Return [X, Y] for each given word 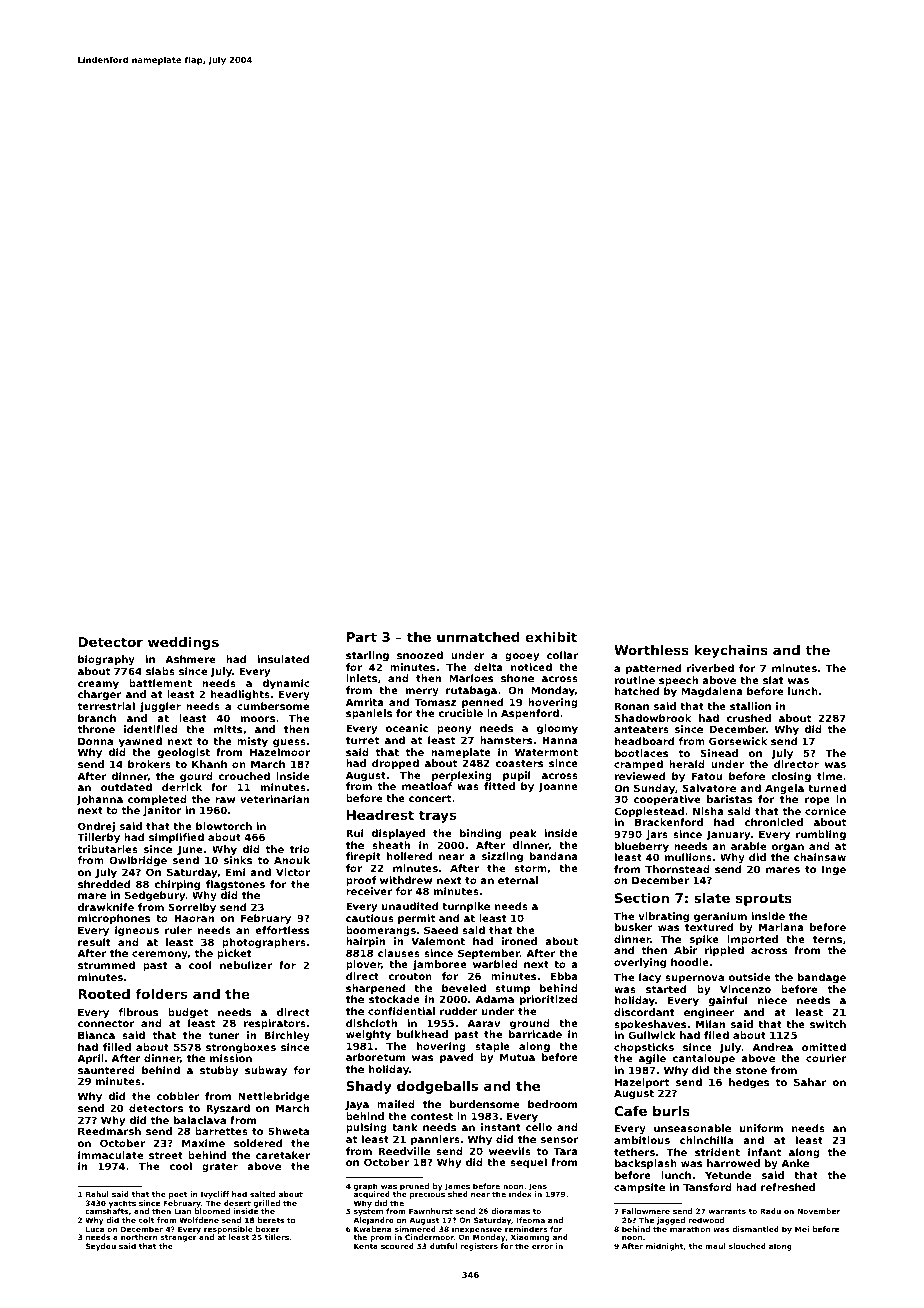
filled [117, 1047]
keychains [731, 651]
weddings [183, 643]
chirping [177, 885]
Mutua [517, 1057]
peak [523, 834]
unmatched [478, 637]
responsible [228, 1230]
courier [826, 1058]
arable [749, 846]
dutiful [443, 1246]
